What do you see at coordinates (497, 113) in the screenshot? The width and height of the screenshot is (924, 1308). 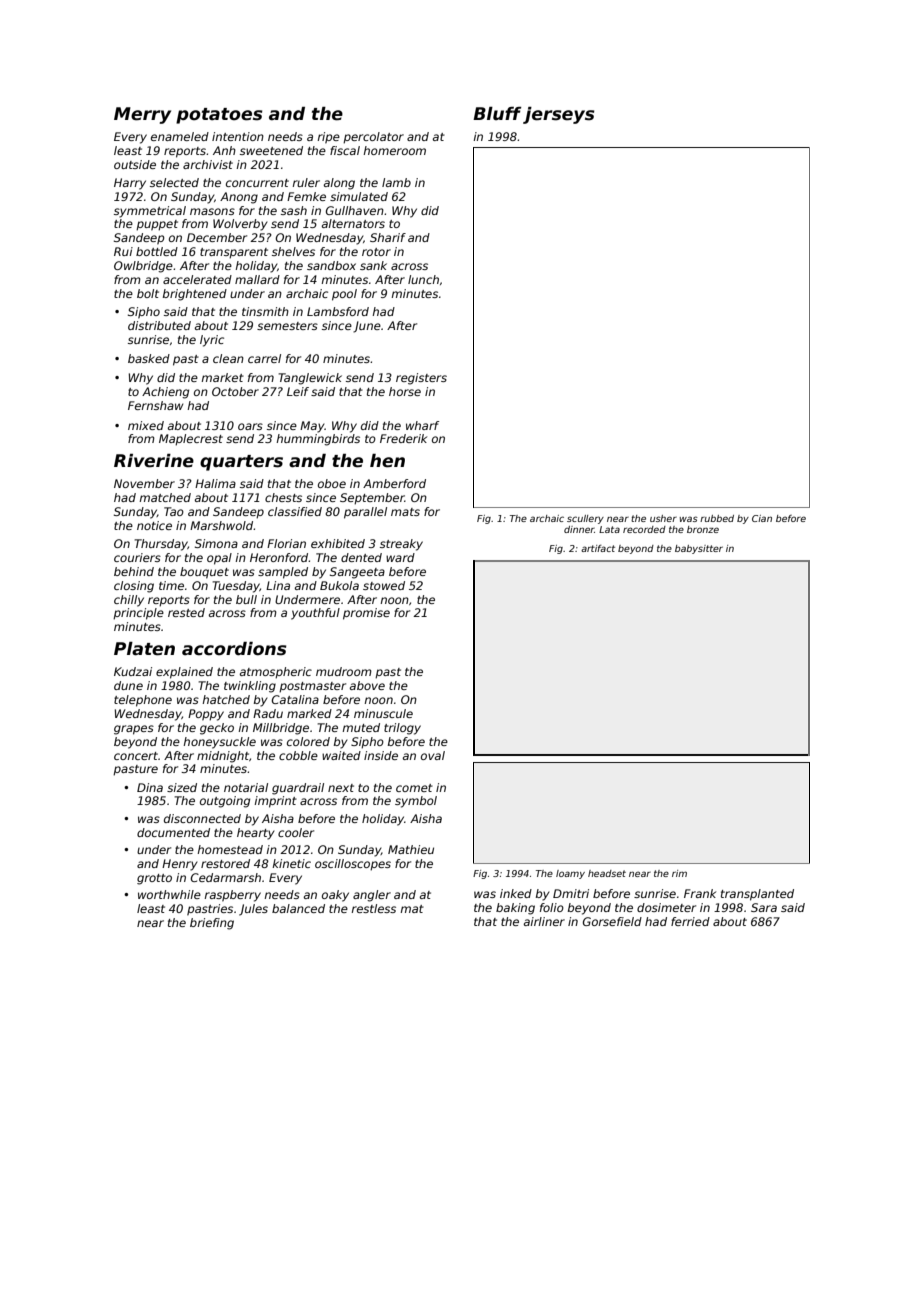 I see `Bluff` at bounding box center [497, 113].
